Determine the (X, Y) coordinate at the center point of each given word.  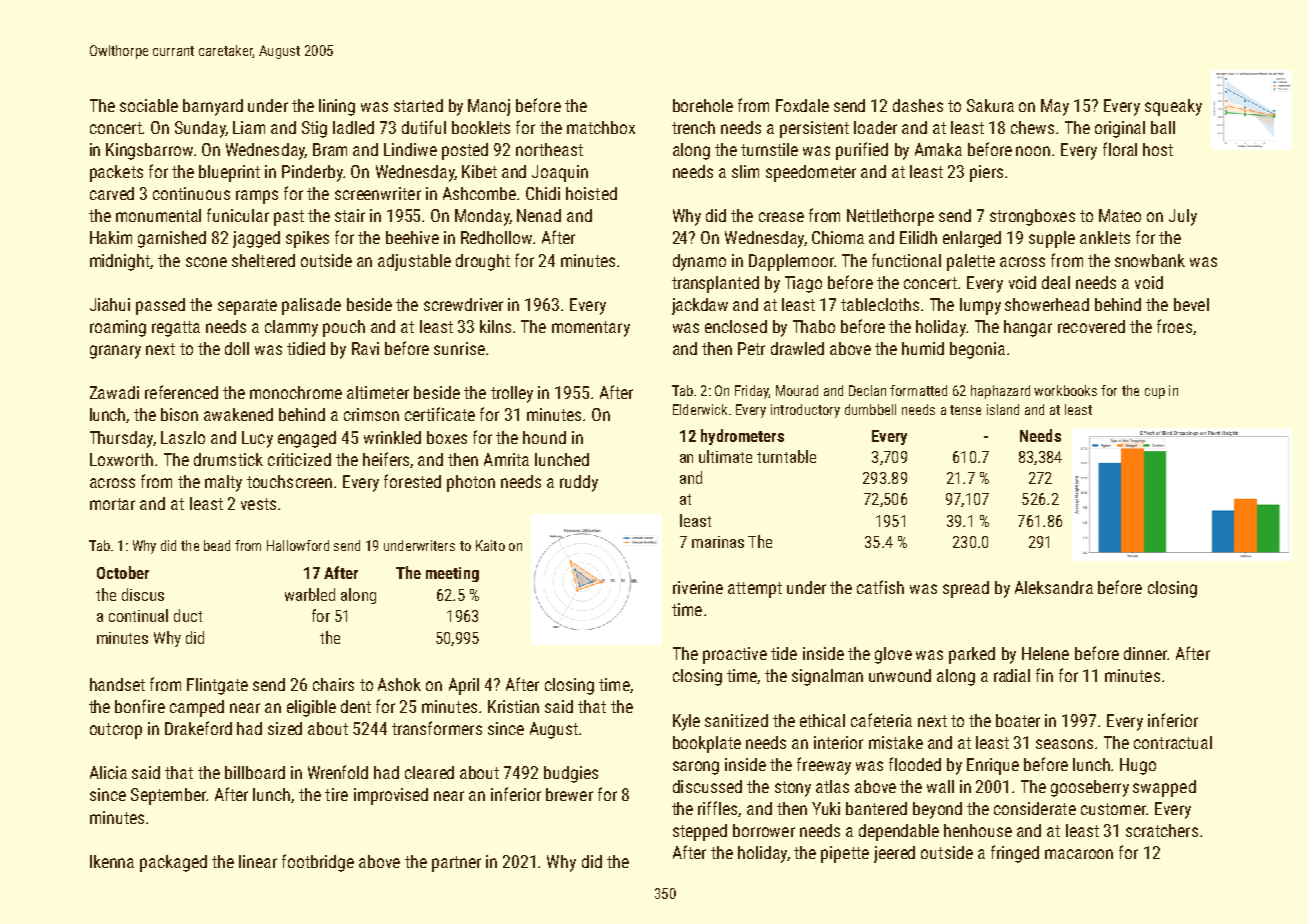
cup (1155, 393)
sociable (149, 105)
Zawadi (114, 392)
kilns (495, 326)
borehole (703, 105)
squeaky (1173, 107)
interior (838, 742)
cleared (429, 772)
